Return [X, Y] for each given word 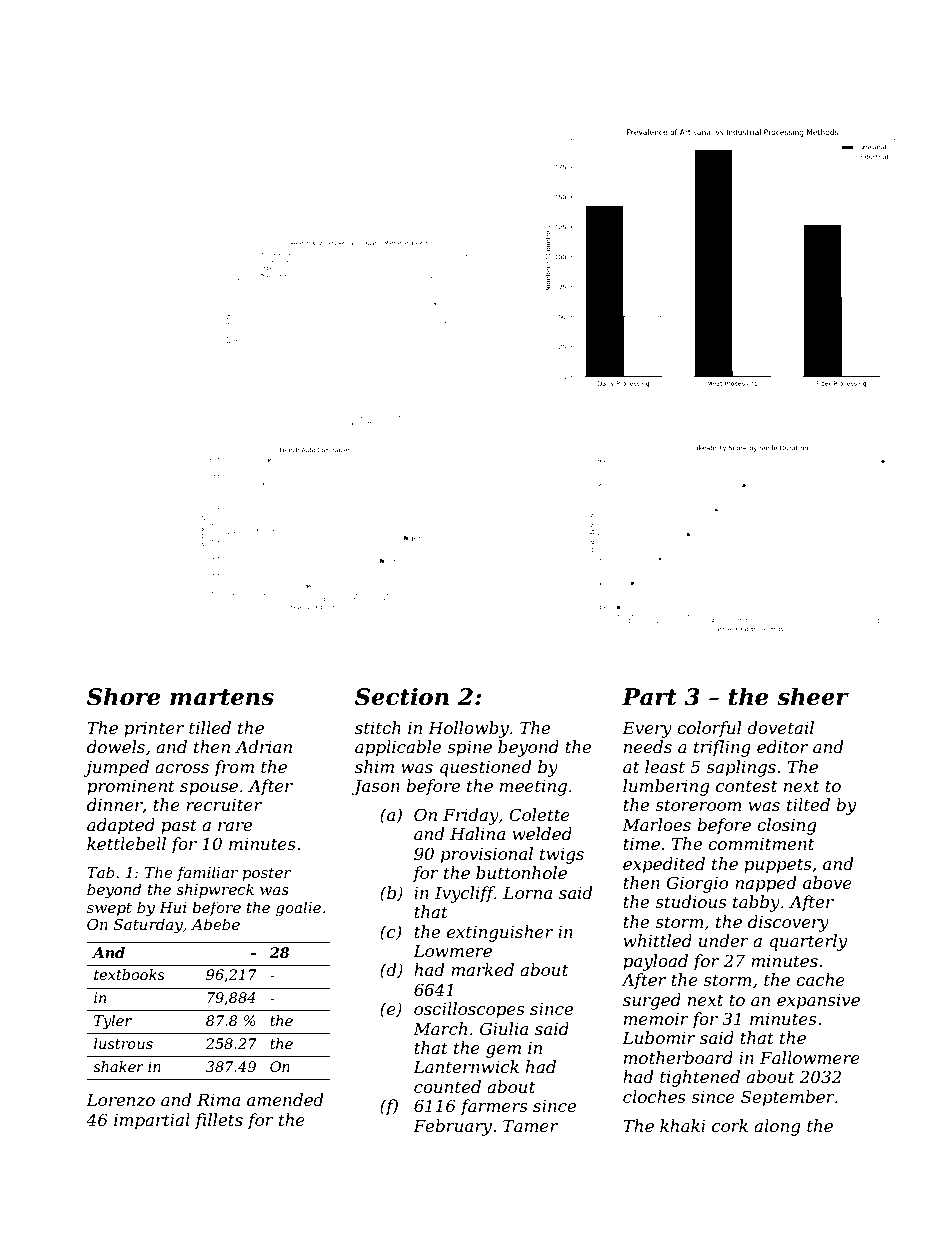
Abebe [215, 924]
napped [766, 884]
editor [782, 746]
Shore [123, 696]
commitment [761, 844]
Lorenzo [120, 1100]
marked [482, 969]
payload [655, 962]
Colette [539, 814]
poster [267, 874]
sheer [813, 696]
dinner [115, 805]
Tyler [113, 1022]
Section [402, 697]
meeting [533, 788]
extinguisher [500, 933]
